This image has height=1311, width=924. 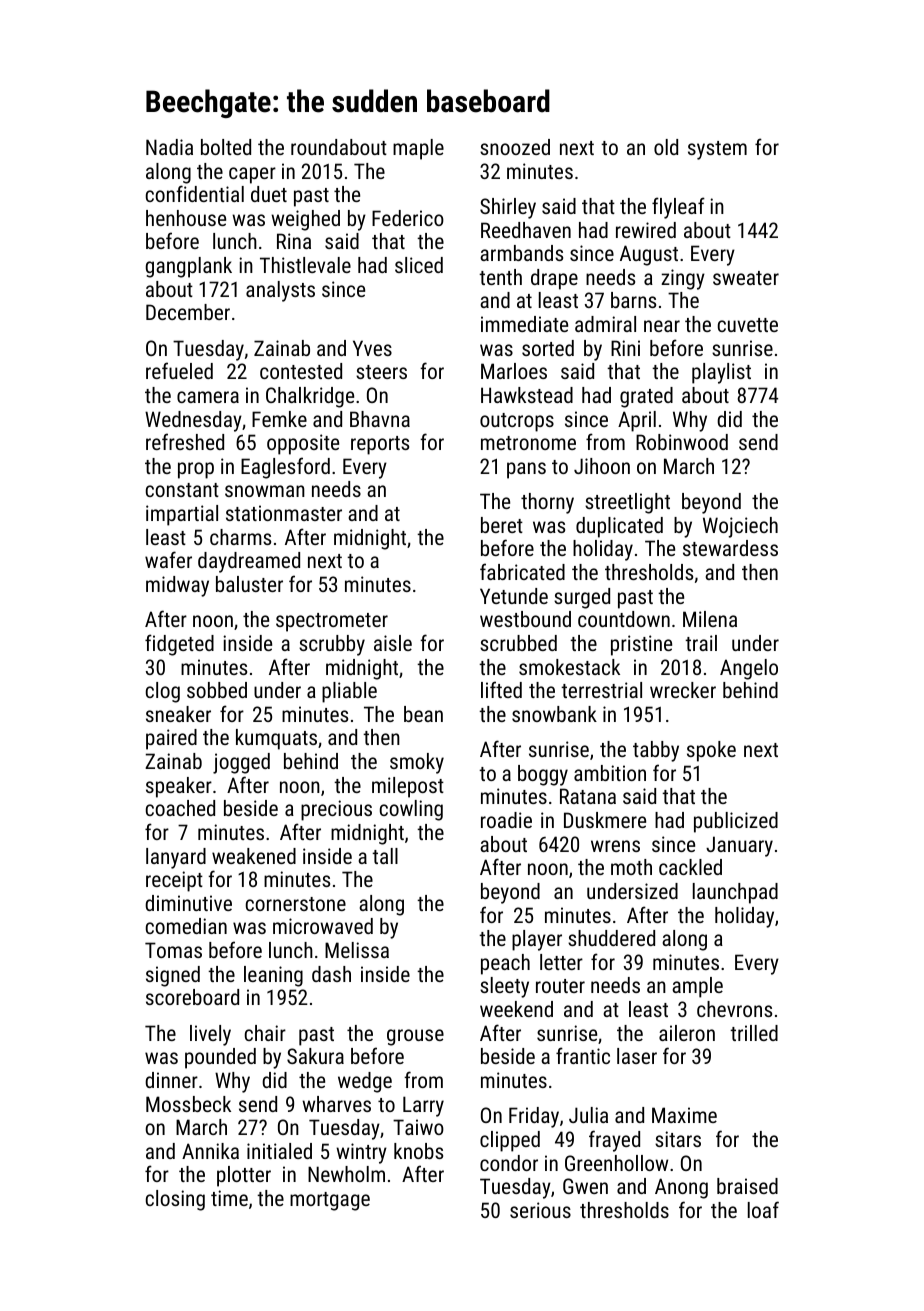 What do you see at coordinates (637, 1056) in the image?
I see `laser` at bounding box center [637, 1056].
